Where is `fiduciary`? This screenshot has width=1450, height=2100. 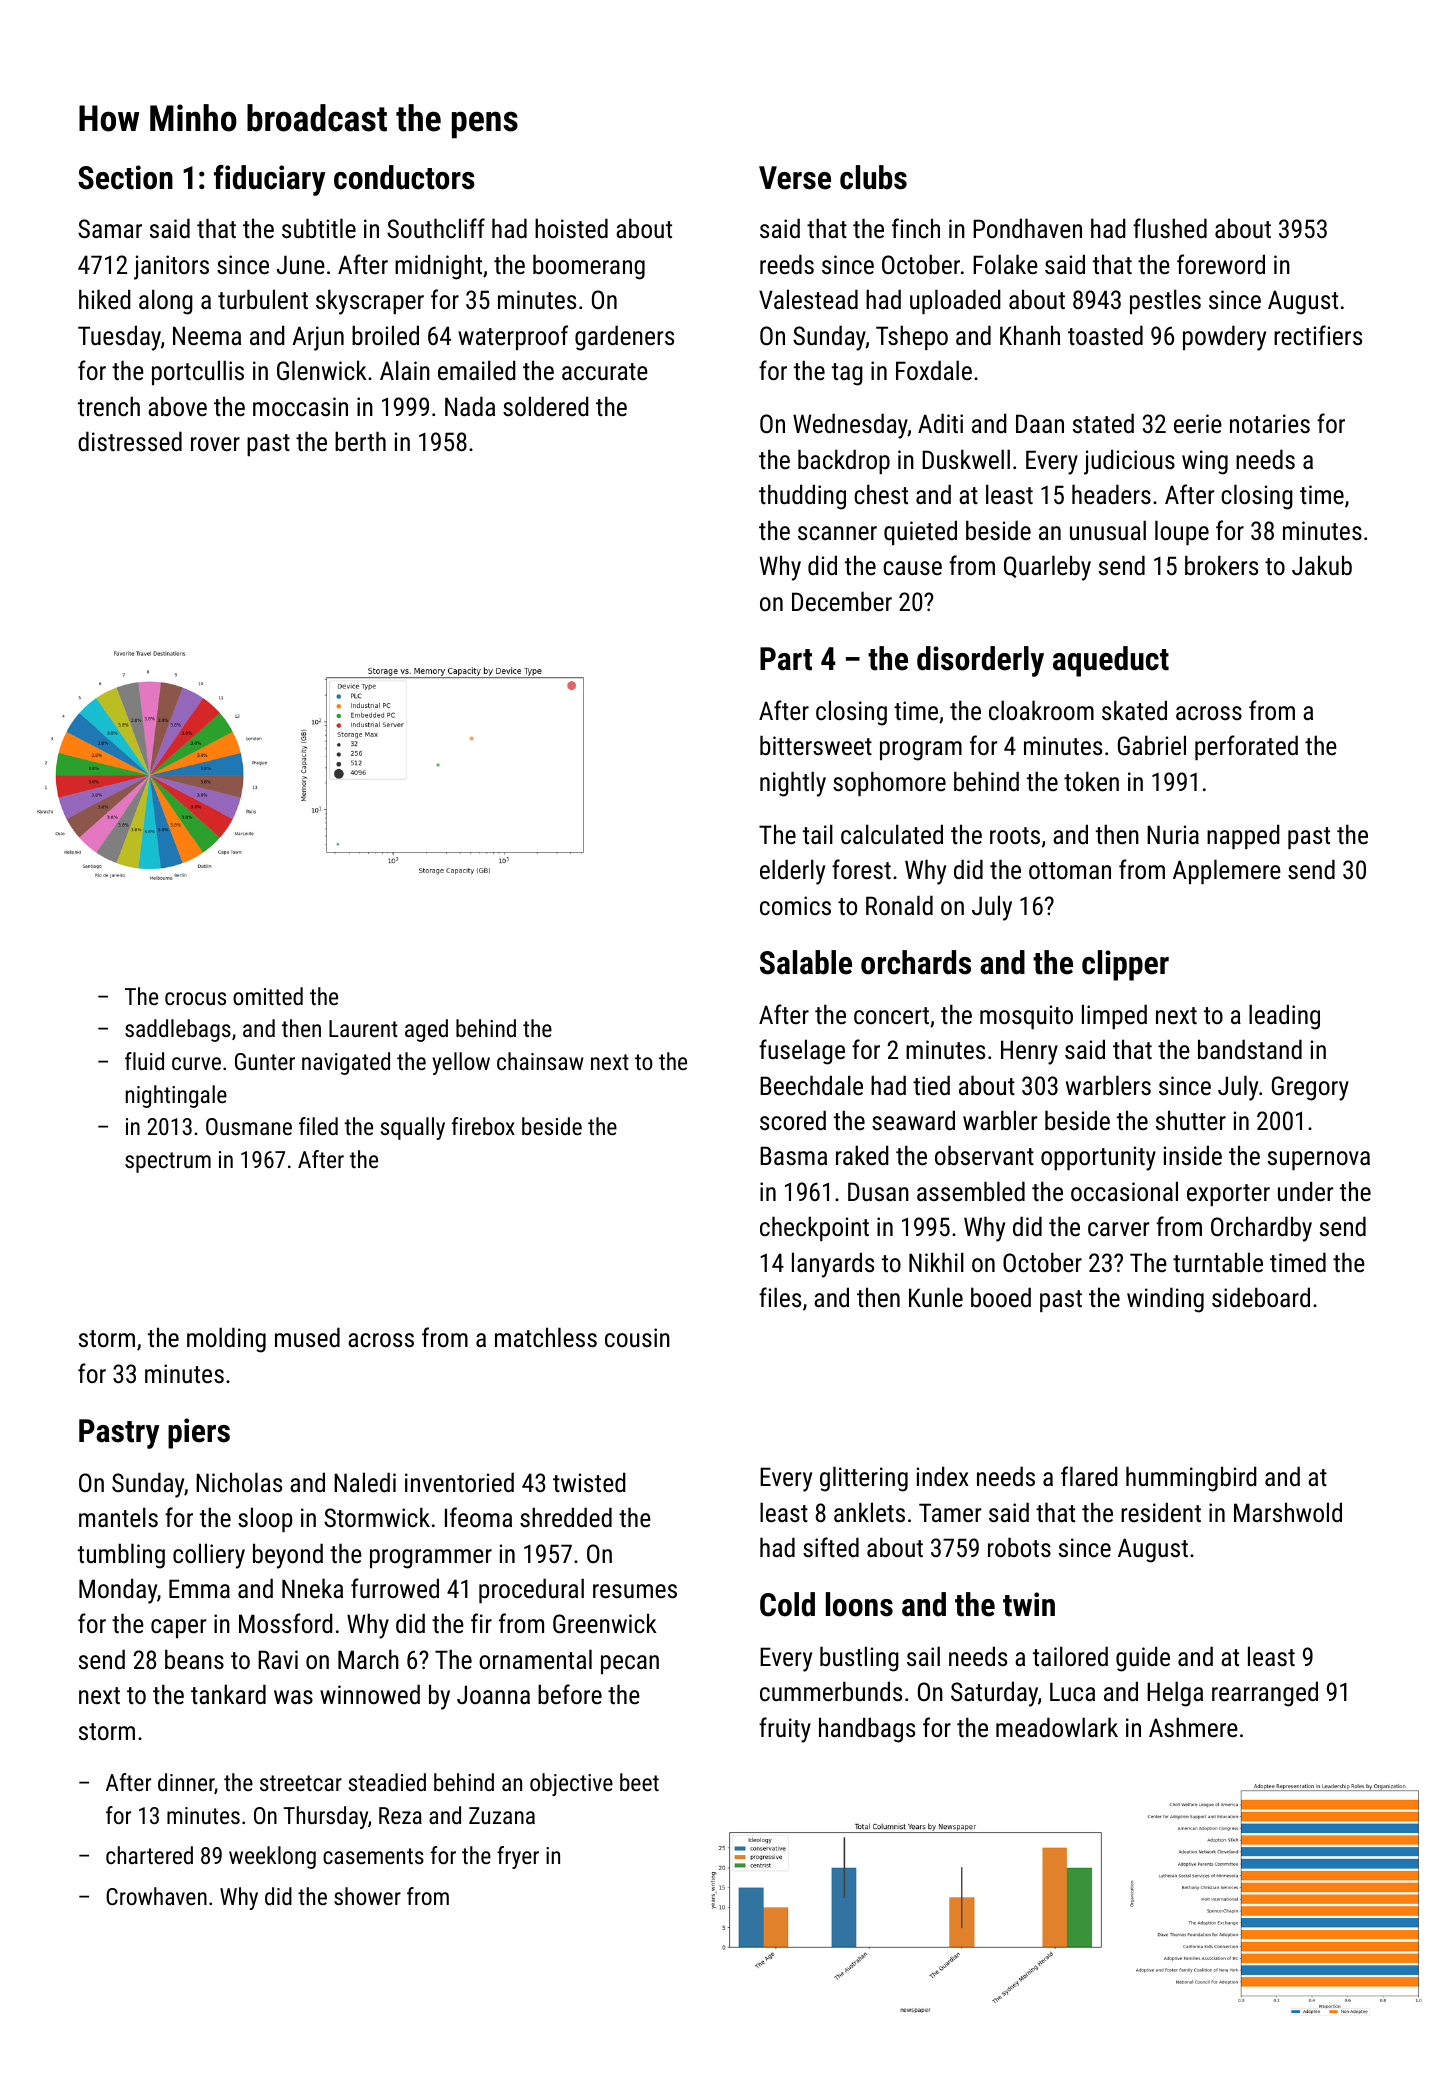 fiduciary is located at coordinates (269, 180).
